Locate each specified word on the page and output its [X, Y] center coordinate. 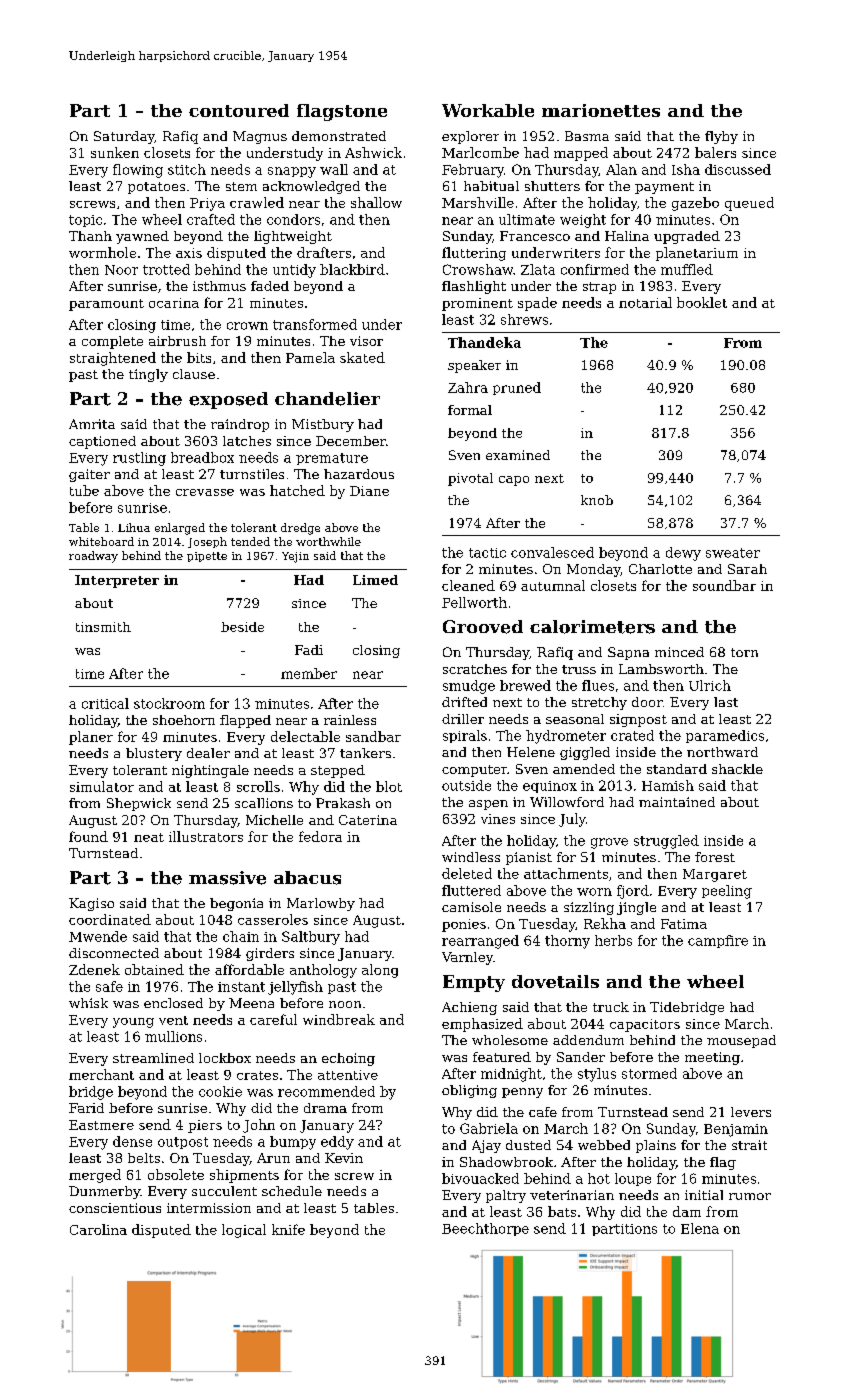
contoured [239, 110]
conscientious [115, 1208]
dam [687, 1211]
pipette [207, 557]
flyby [721, 137]
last [726, 702]
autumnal [553, 585]
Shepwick [139, 804]
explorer [470, 137]
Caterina [368, 820]
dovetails [555, 981]
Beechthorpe [485, 1229]
